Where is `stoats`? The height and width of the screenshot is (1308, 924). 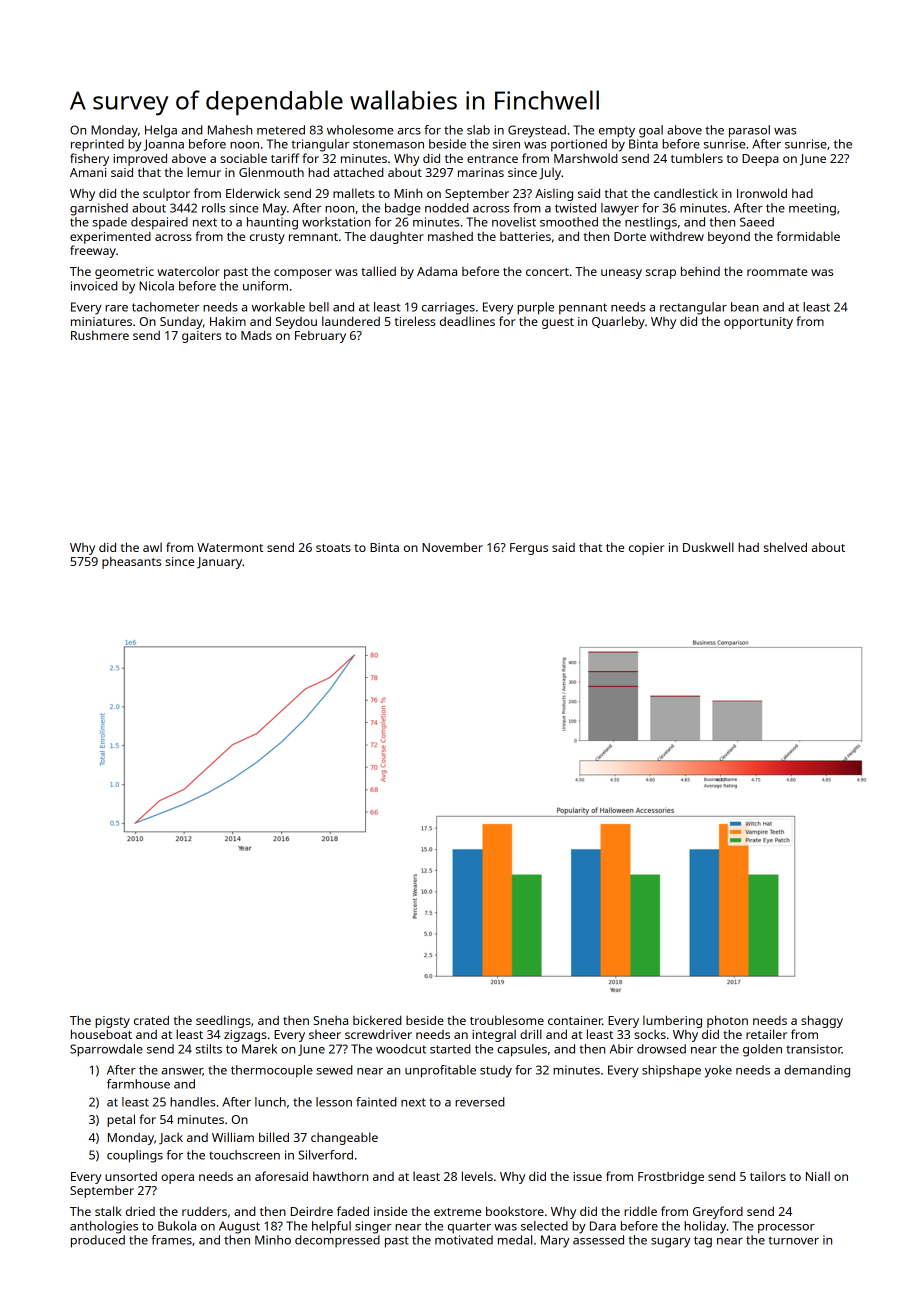
stoats is located at coordinates (333, 548).
